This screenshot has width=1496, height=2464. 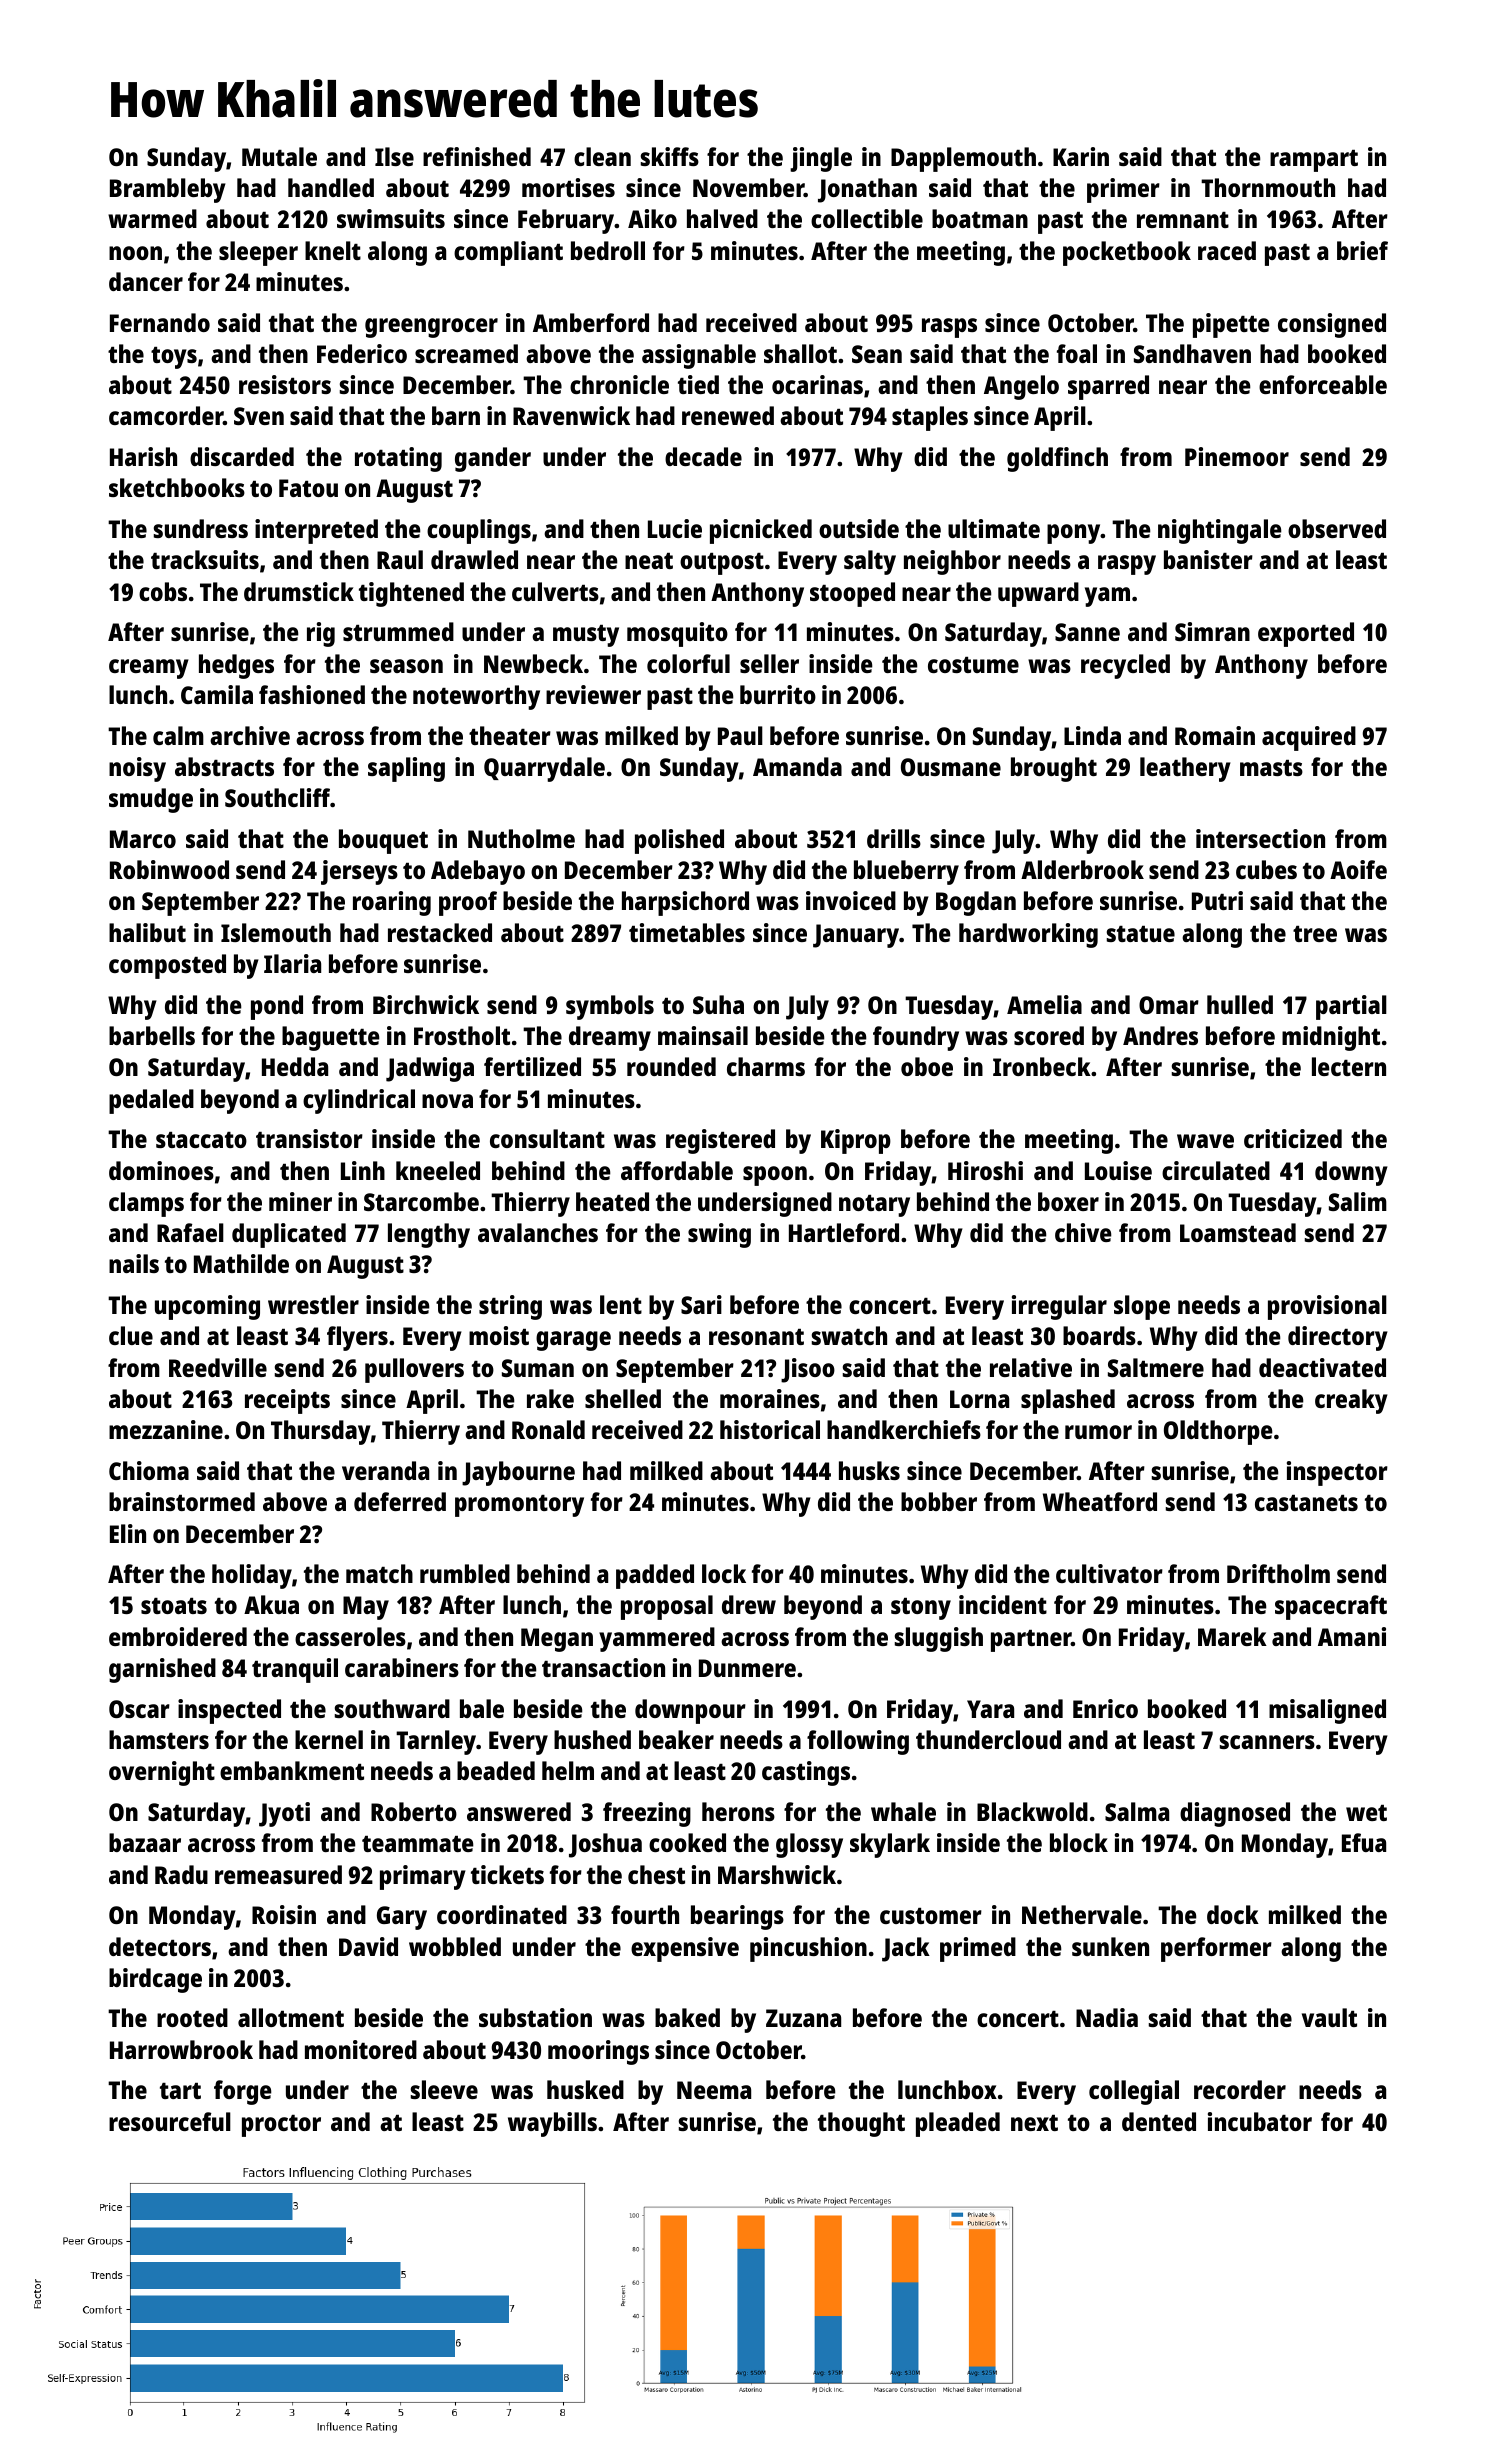 What do you see at coordinates (1082, 869) in the screenshot?
I see `Alderbrook` at bounding box center [1082, 869].
